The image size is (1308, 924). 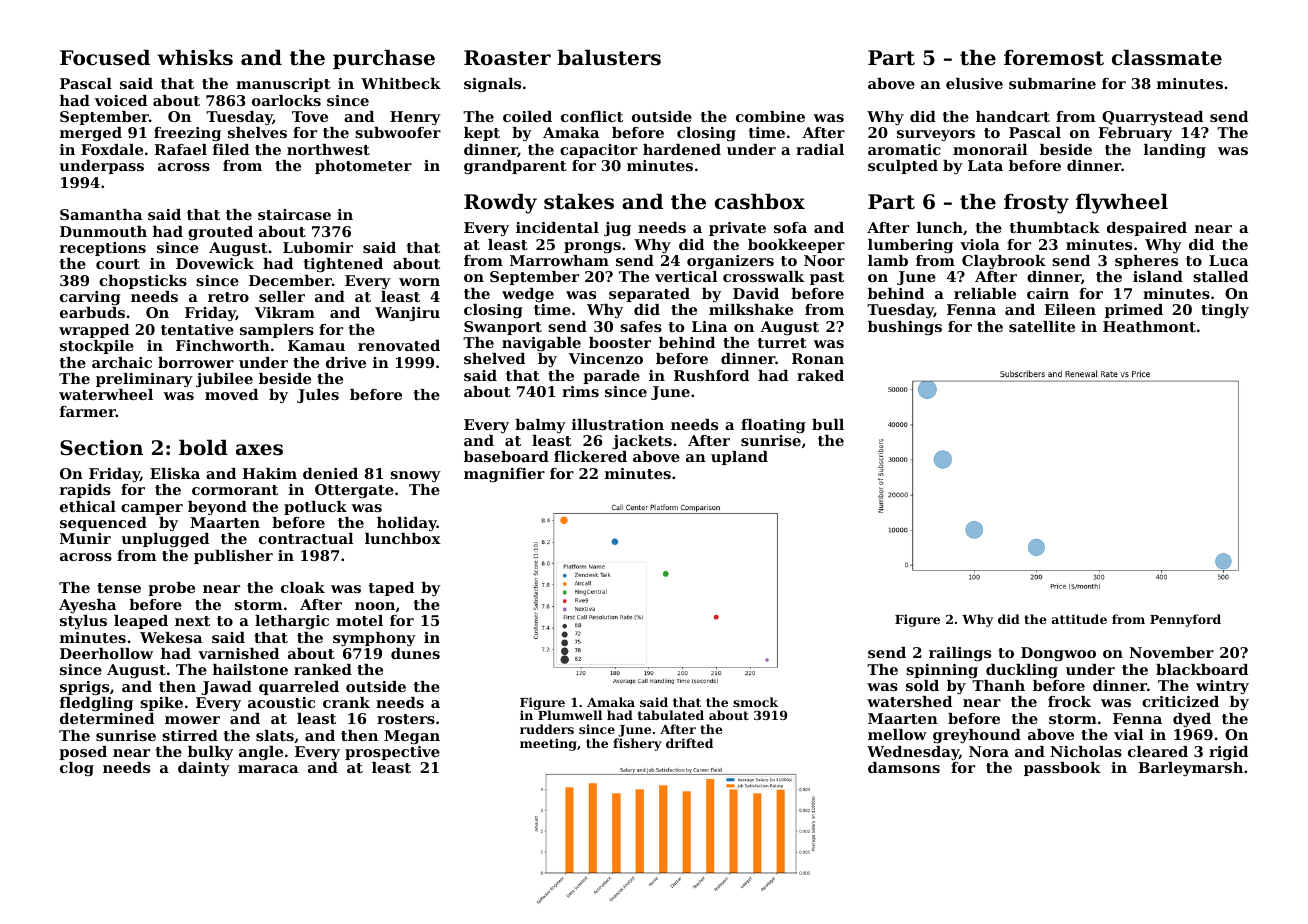 I want to click on balusters, so click(x=609, y=57).
